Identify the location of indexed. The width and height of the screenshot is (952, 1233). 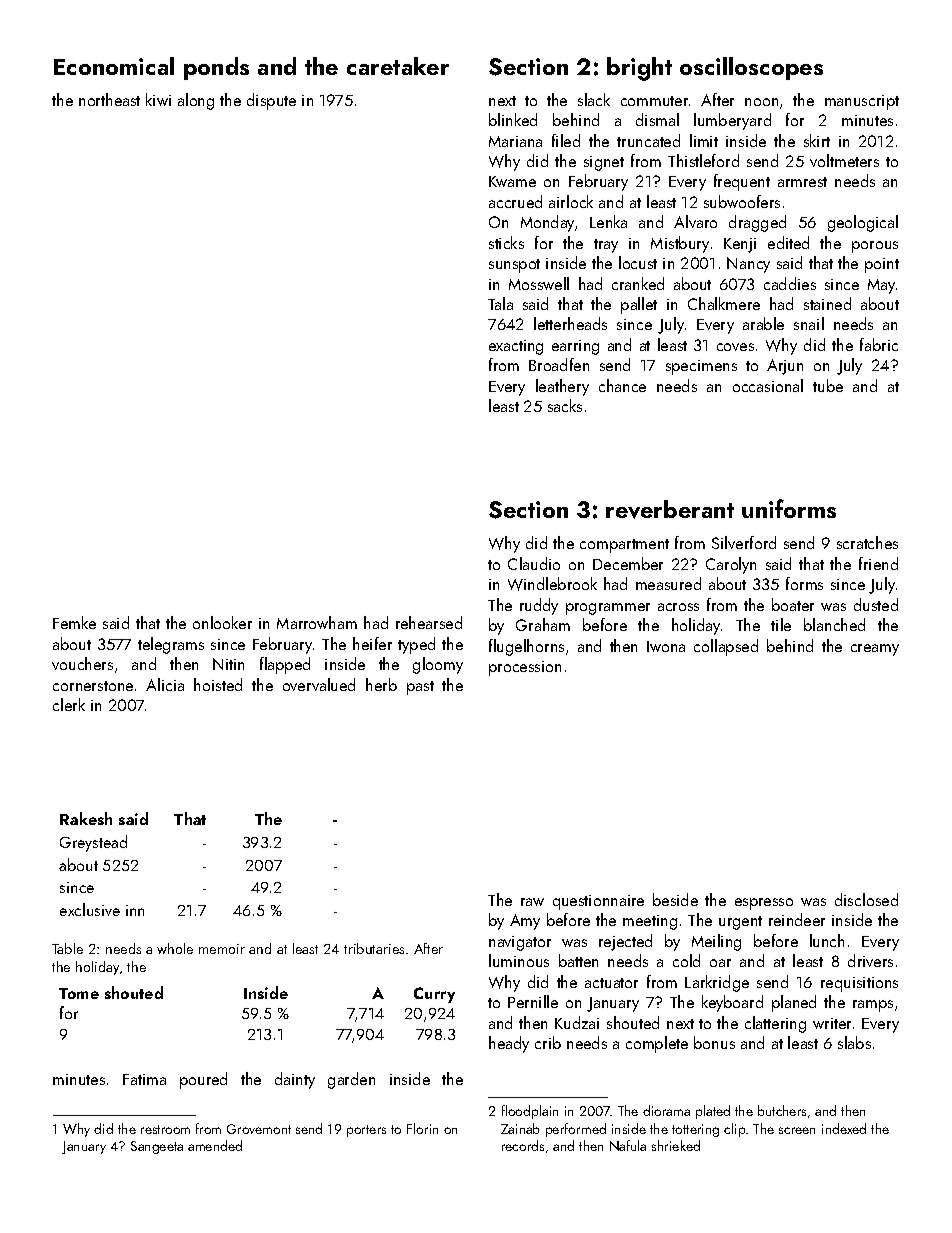
(844, 1128).
